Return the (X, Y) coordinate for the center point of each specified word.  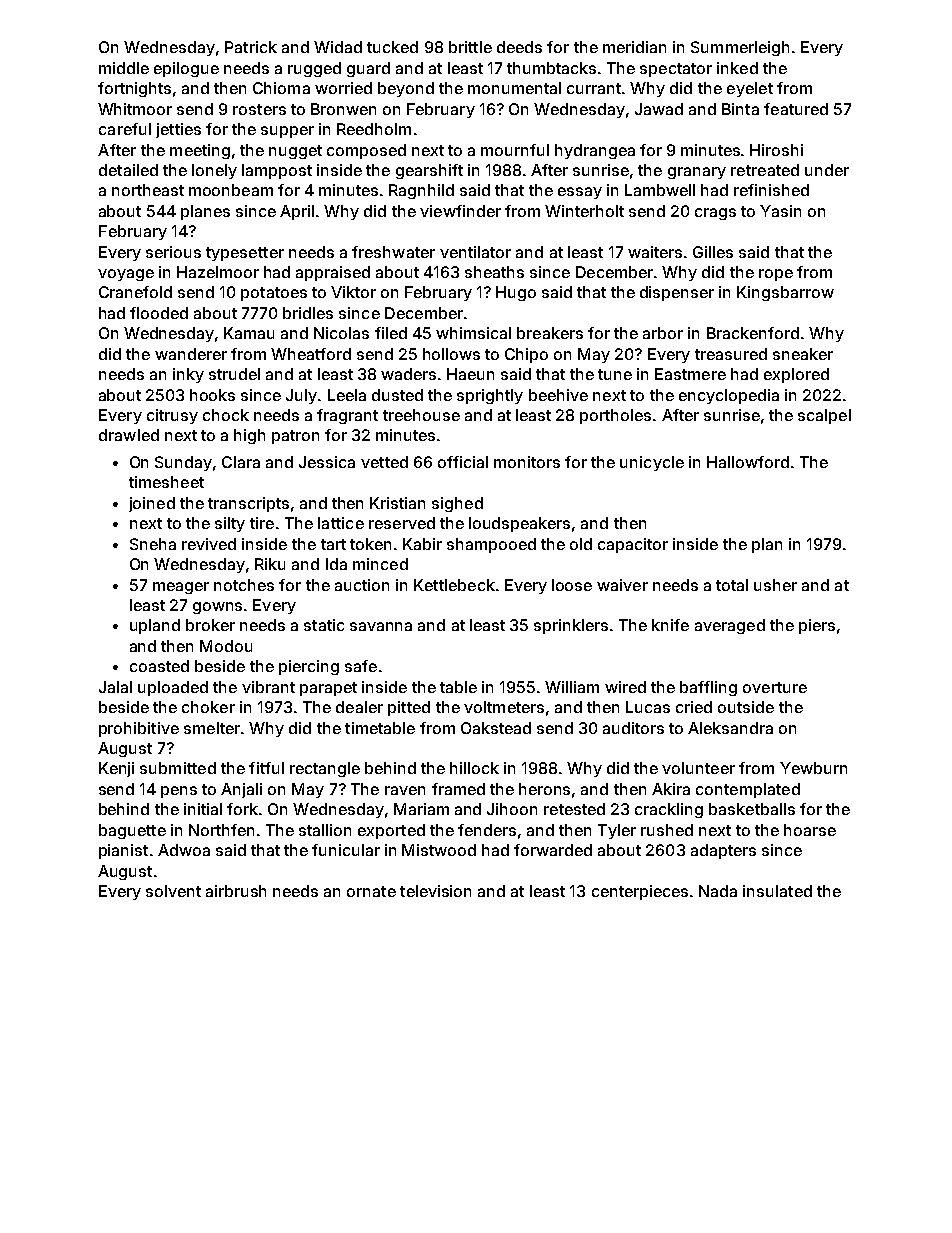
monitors (527, 462)
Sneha (153, 544)
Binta (740, 109)
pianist (123, 851)
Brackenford (753, 333)
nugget (295, 152)
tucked (392, 47)
